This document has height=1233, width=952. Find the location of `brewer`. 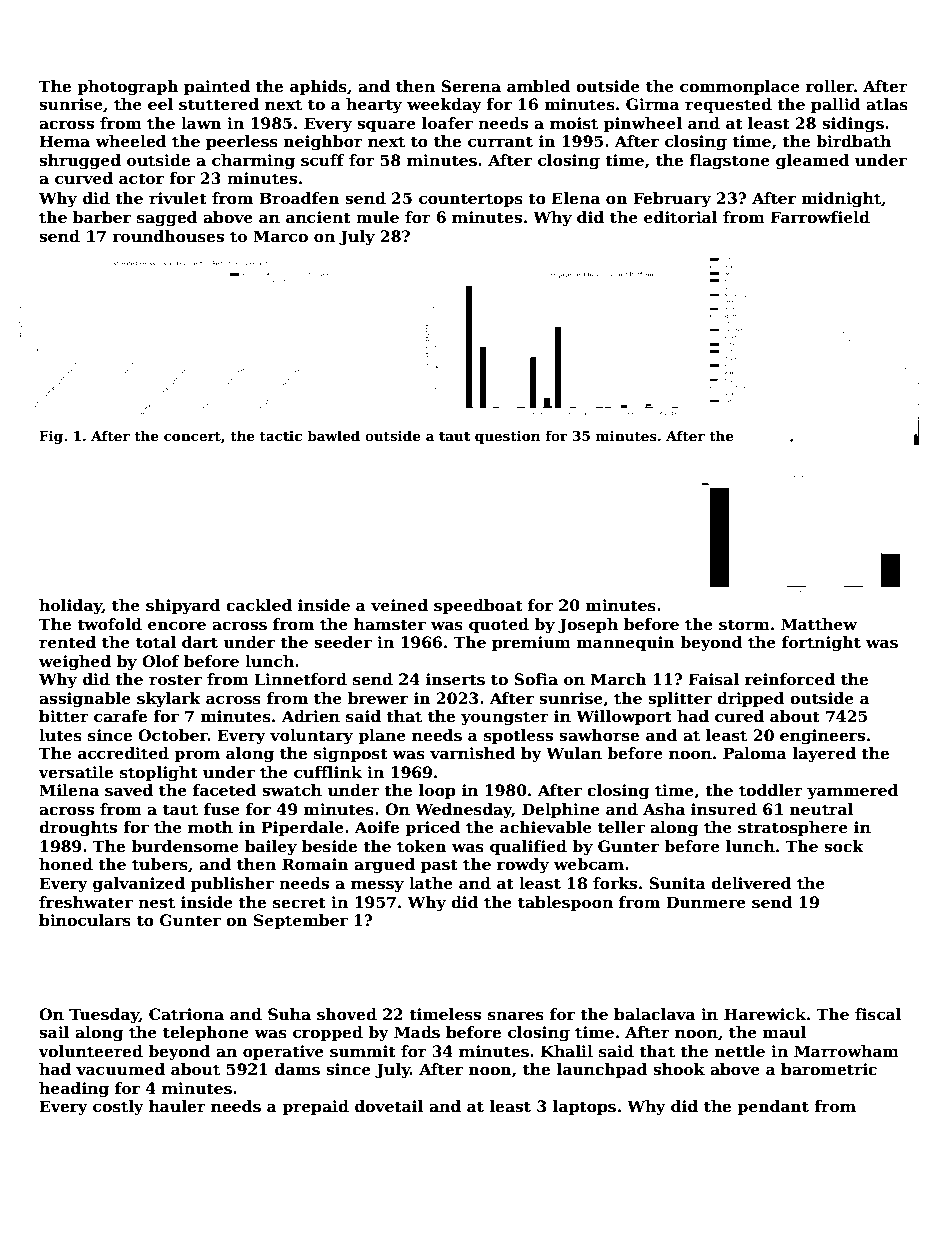

brewer is located at coordinates (378, 698).
